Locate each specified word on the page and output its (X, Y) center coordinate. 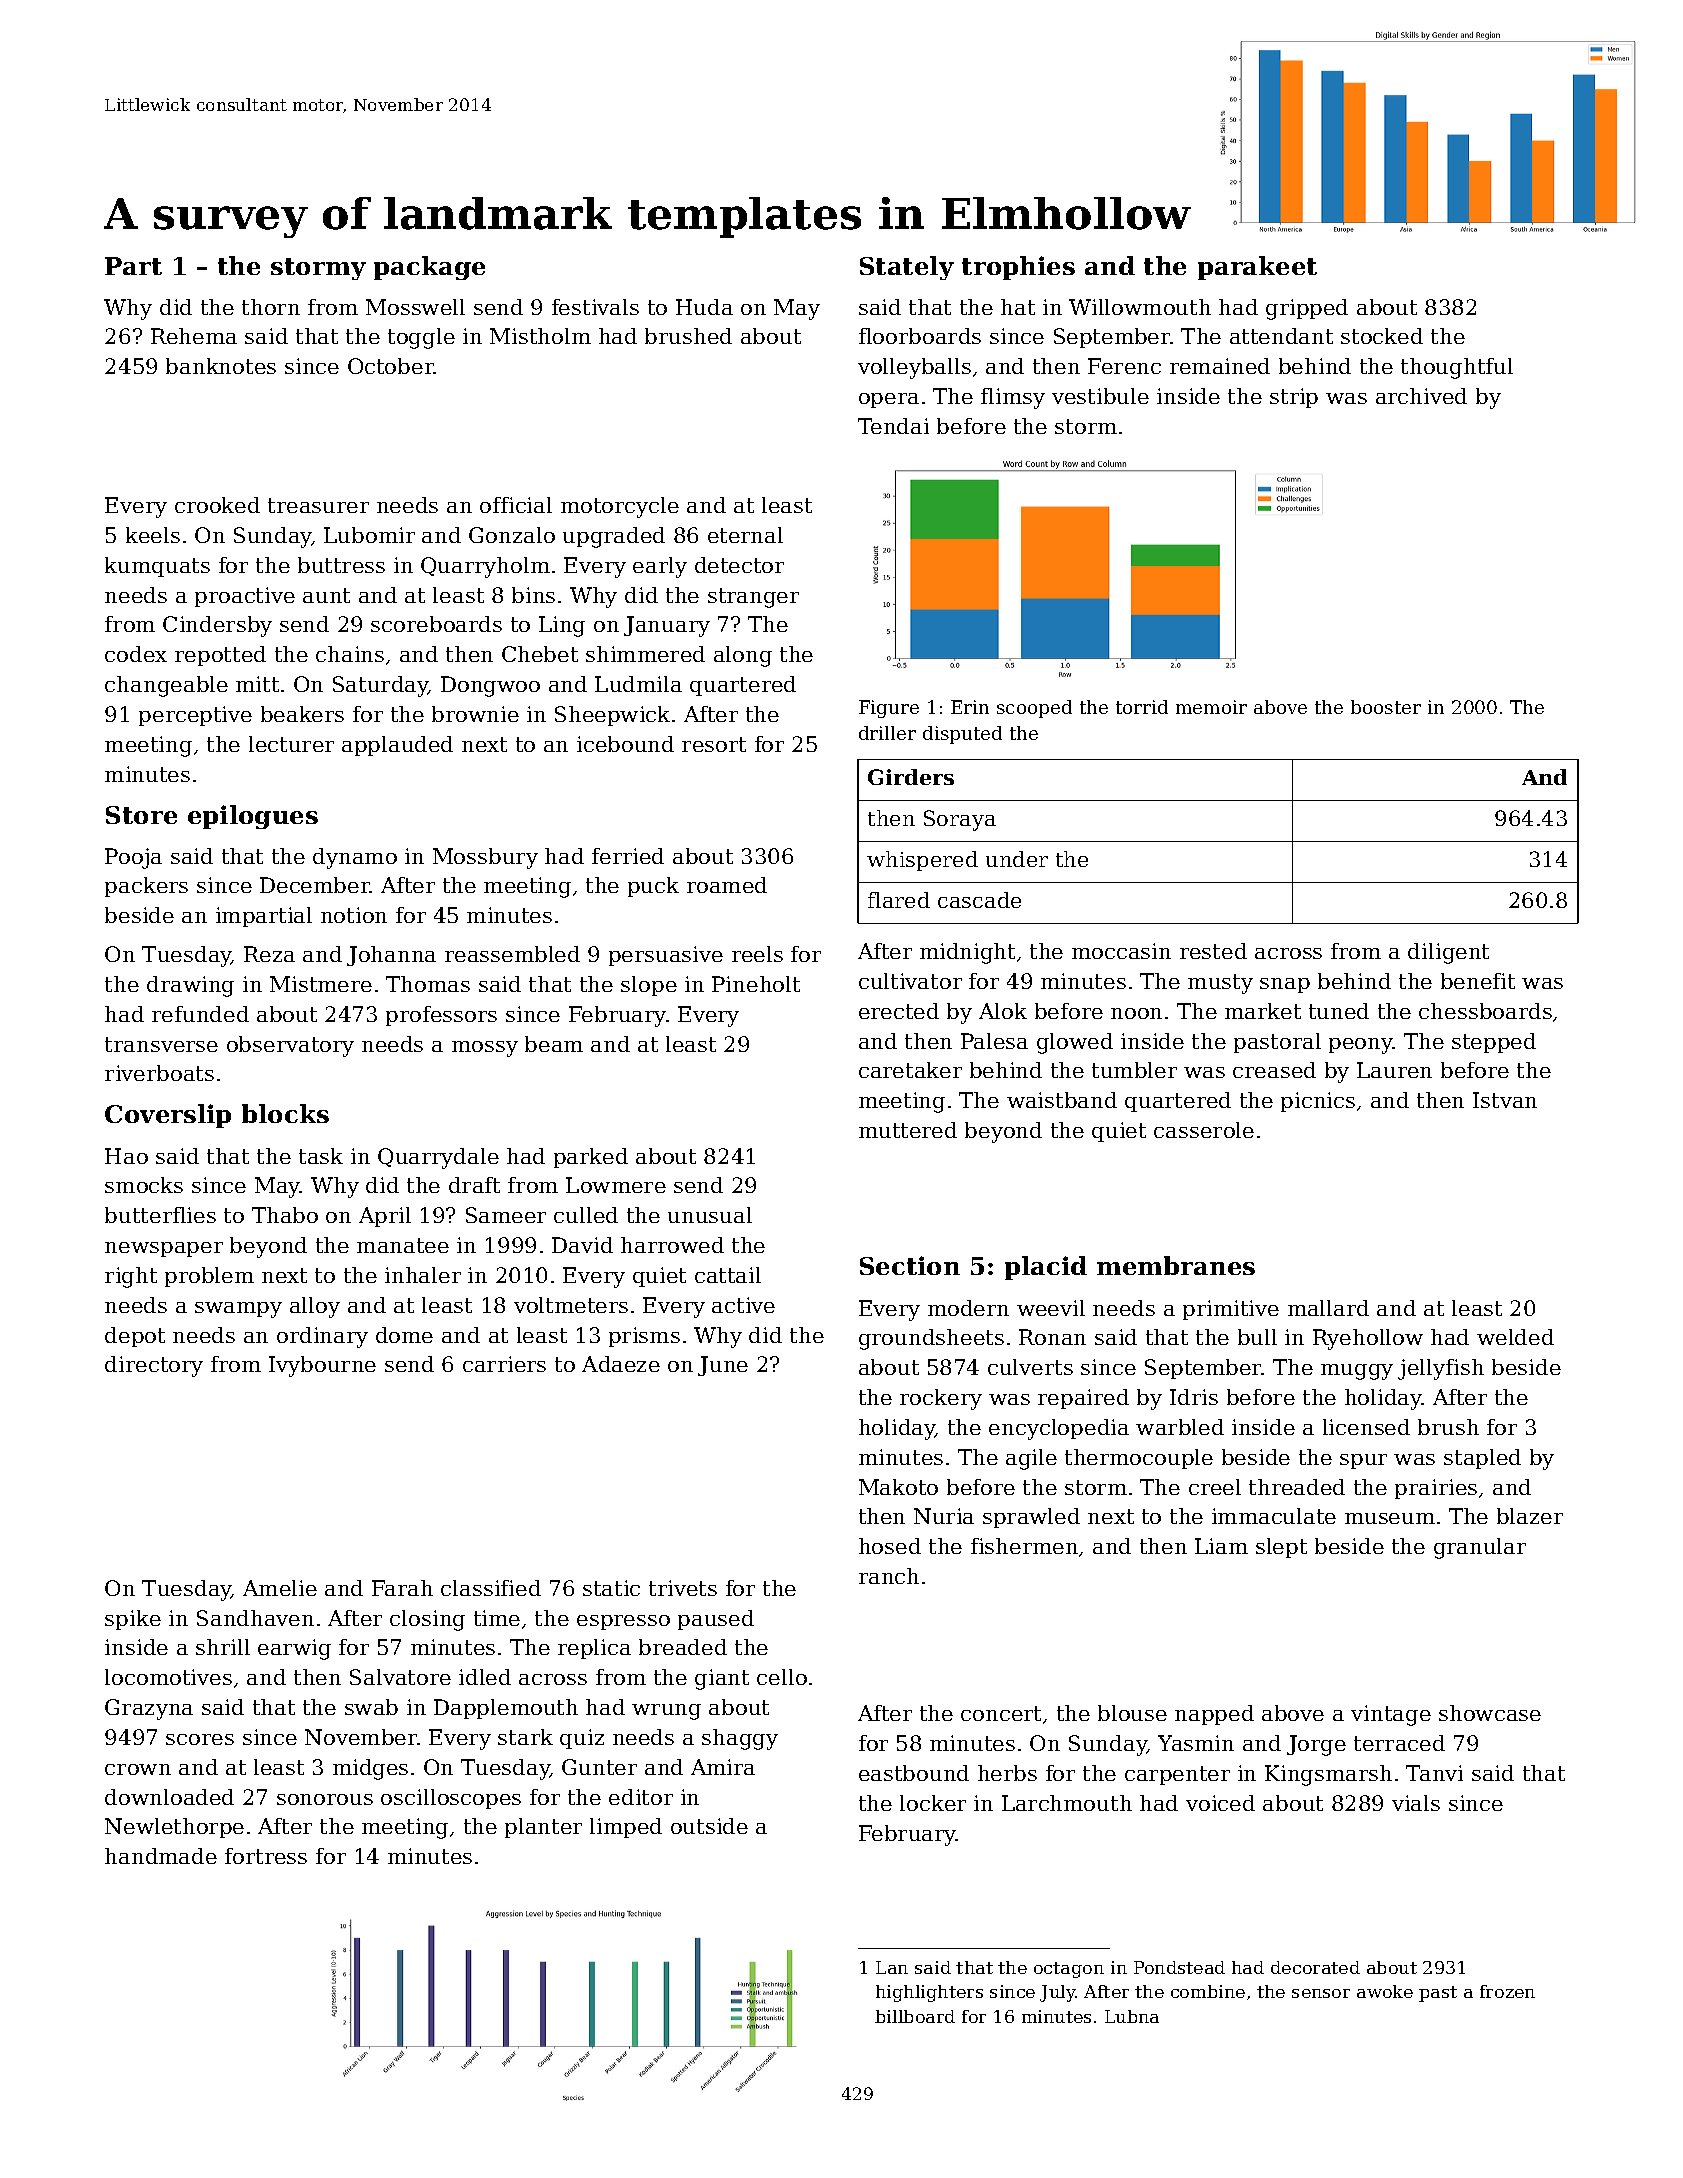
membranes (1176, 1265)
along (743, 656)
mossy (485, 1049)
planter (543, 1828)
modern (968, 1308)
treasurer (318, 505)
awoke (1385, 1991)
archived (1421, 396)
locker (933, 1803)
